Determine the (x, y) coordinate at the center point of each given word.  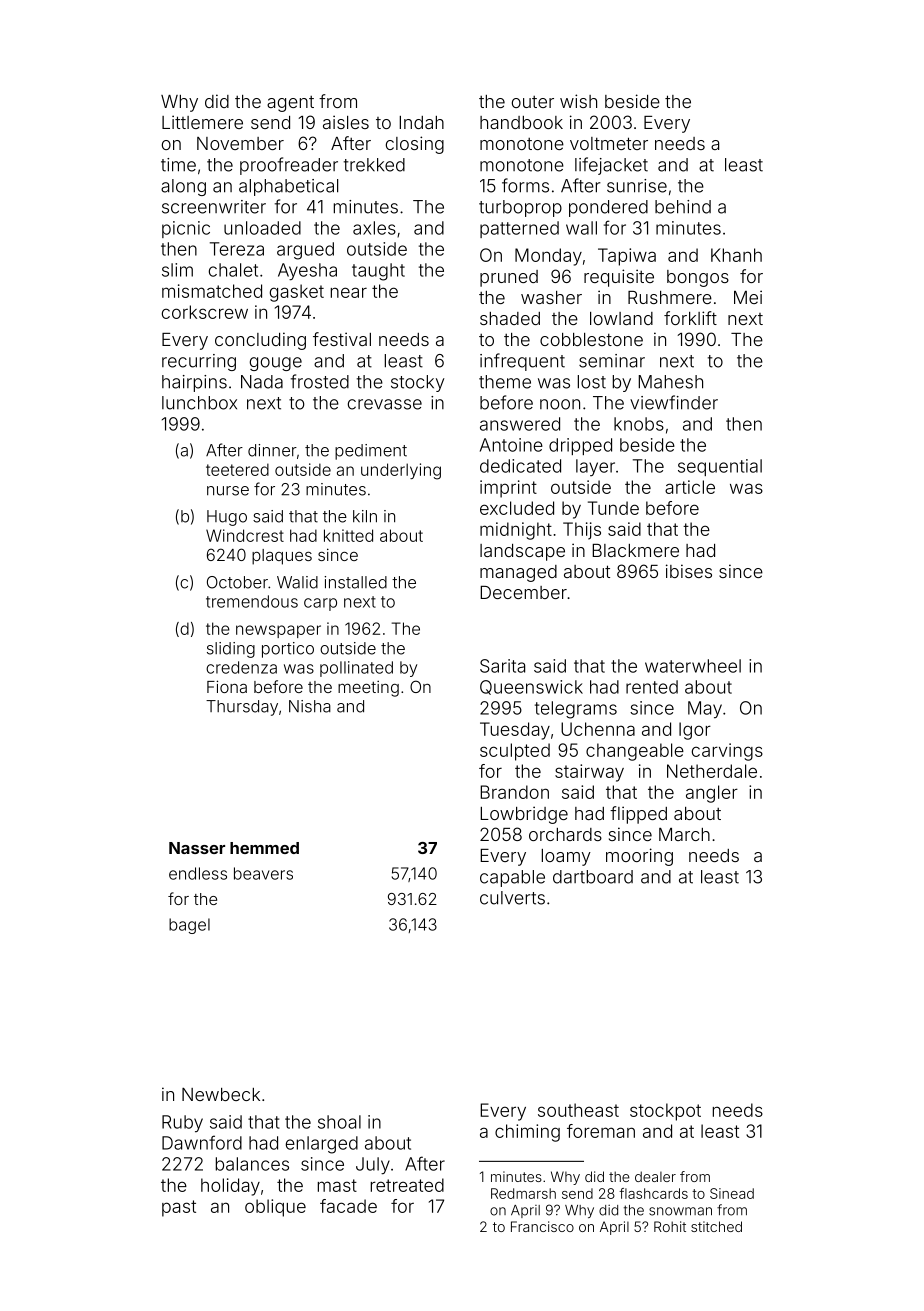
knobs (639, 424)
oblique (275, 1208)
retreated (407, 1185)
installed (355, 582)
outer (533, 102)
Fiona (227, 686)
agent (290, 104)
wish (578, 101)
